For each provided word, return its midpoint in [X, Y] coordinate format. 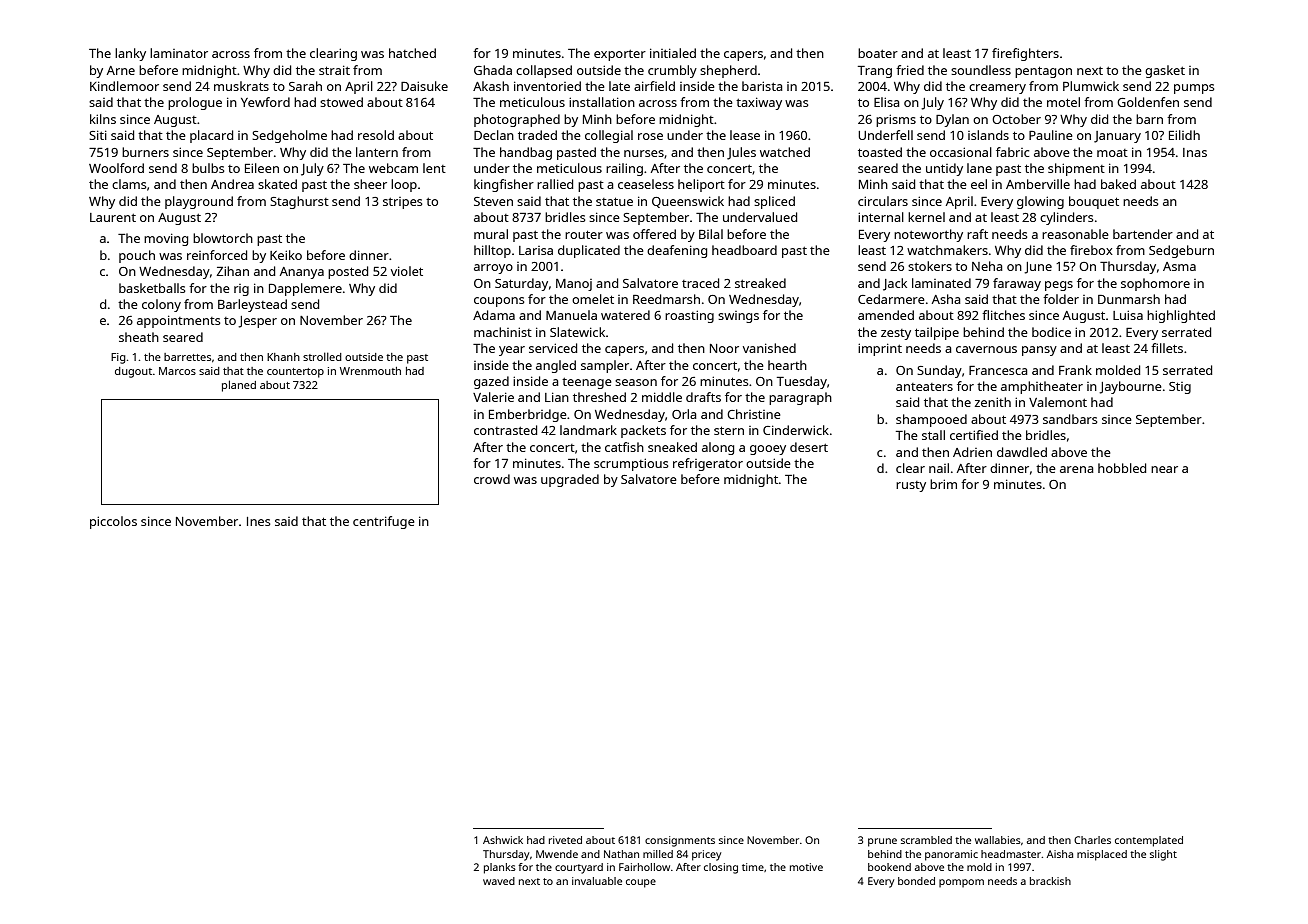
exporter [620, 55]
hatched [412, 53]
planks [500, 868]
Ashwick [503, 840]
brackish [1050, 881]
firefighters [1025, 54]
